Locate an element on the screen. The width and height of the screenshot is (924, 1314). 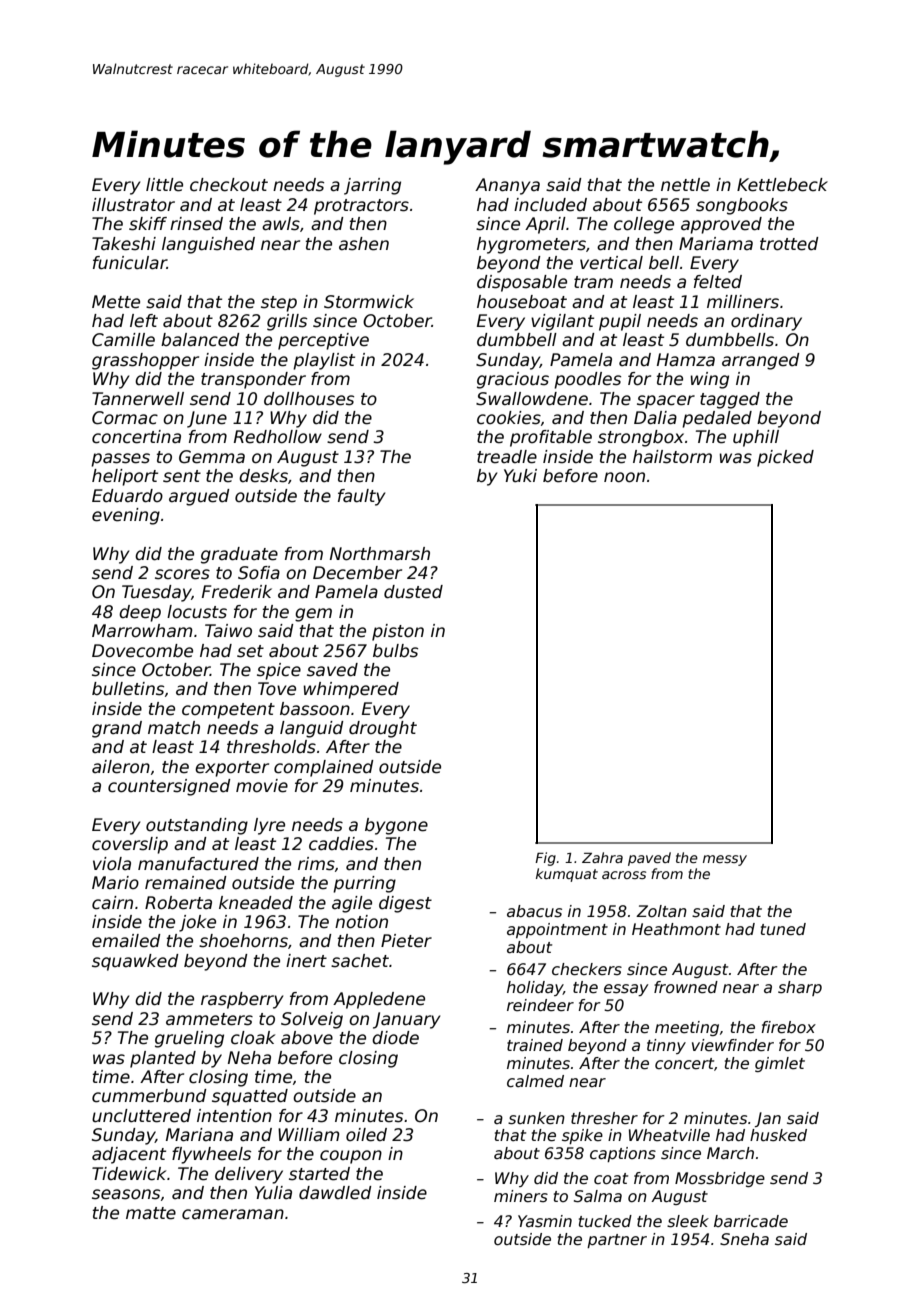
matte is located at coordinates (151, 1213).
